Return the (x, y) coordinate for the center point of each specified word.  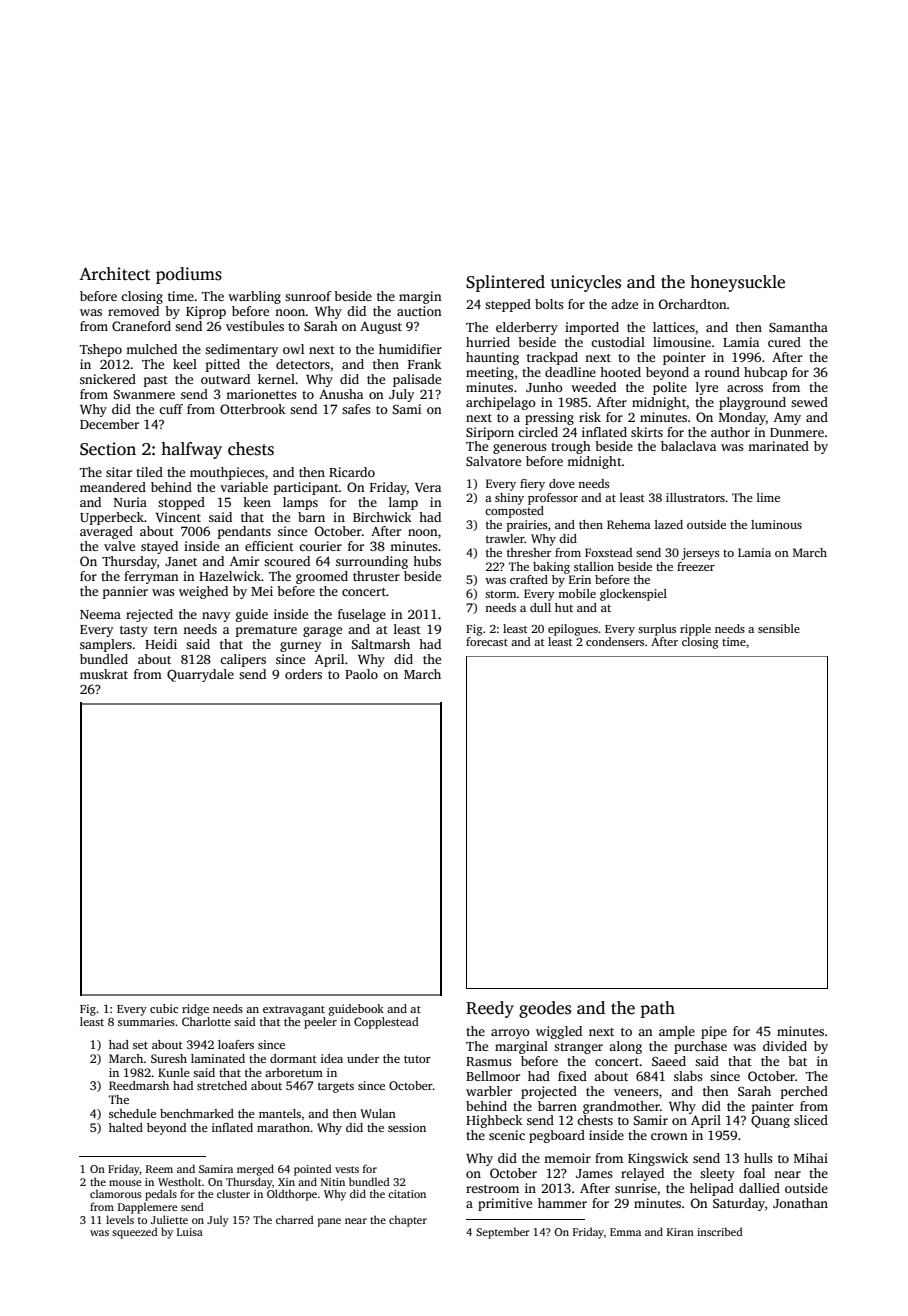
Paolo (361, 674)
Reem (159, 1169)
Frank (425, 364)
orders (303, 674)
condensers (615, 641)
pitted (223, 365)
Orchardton (693, 304)
